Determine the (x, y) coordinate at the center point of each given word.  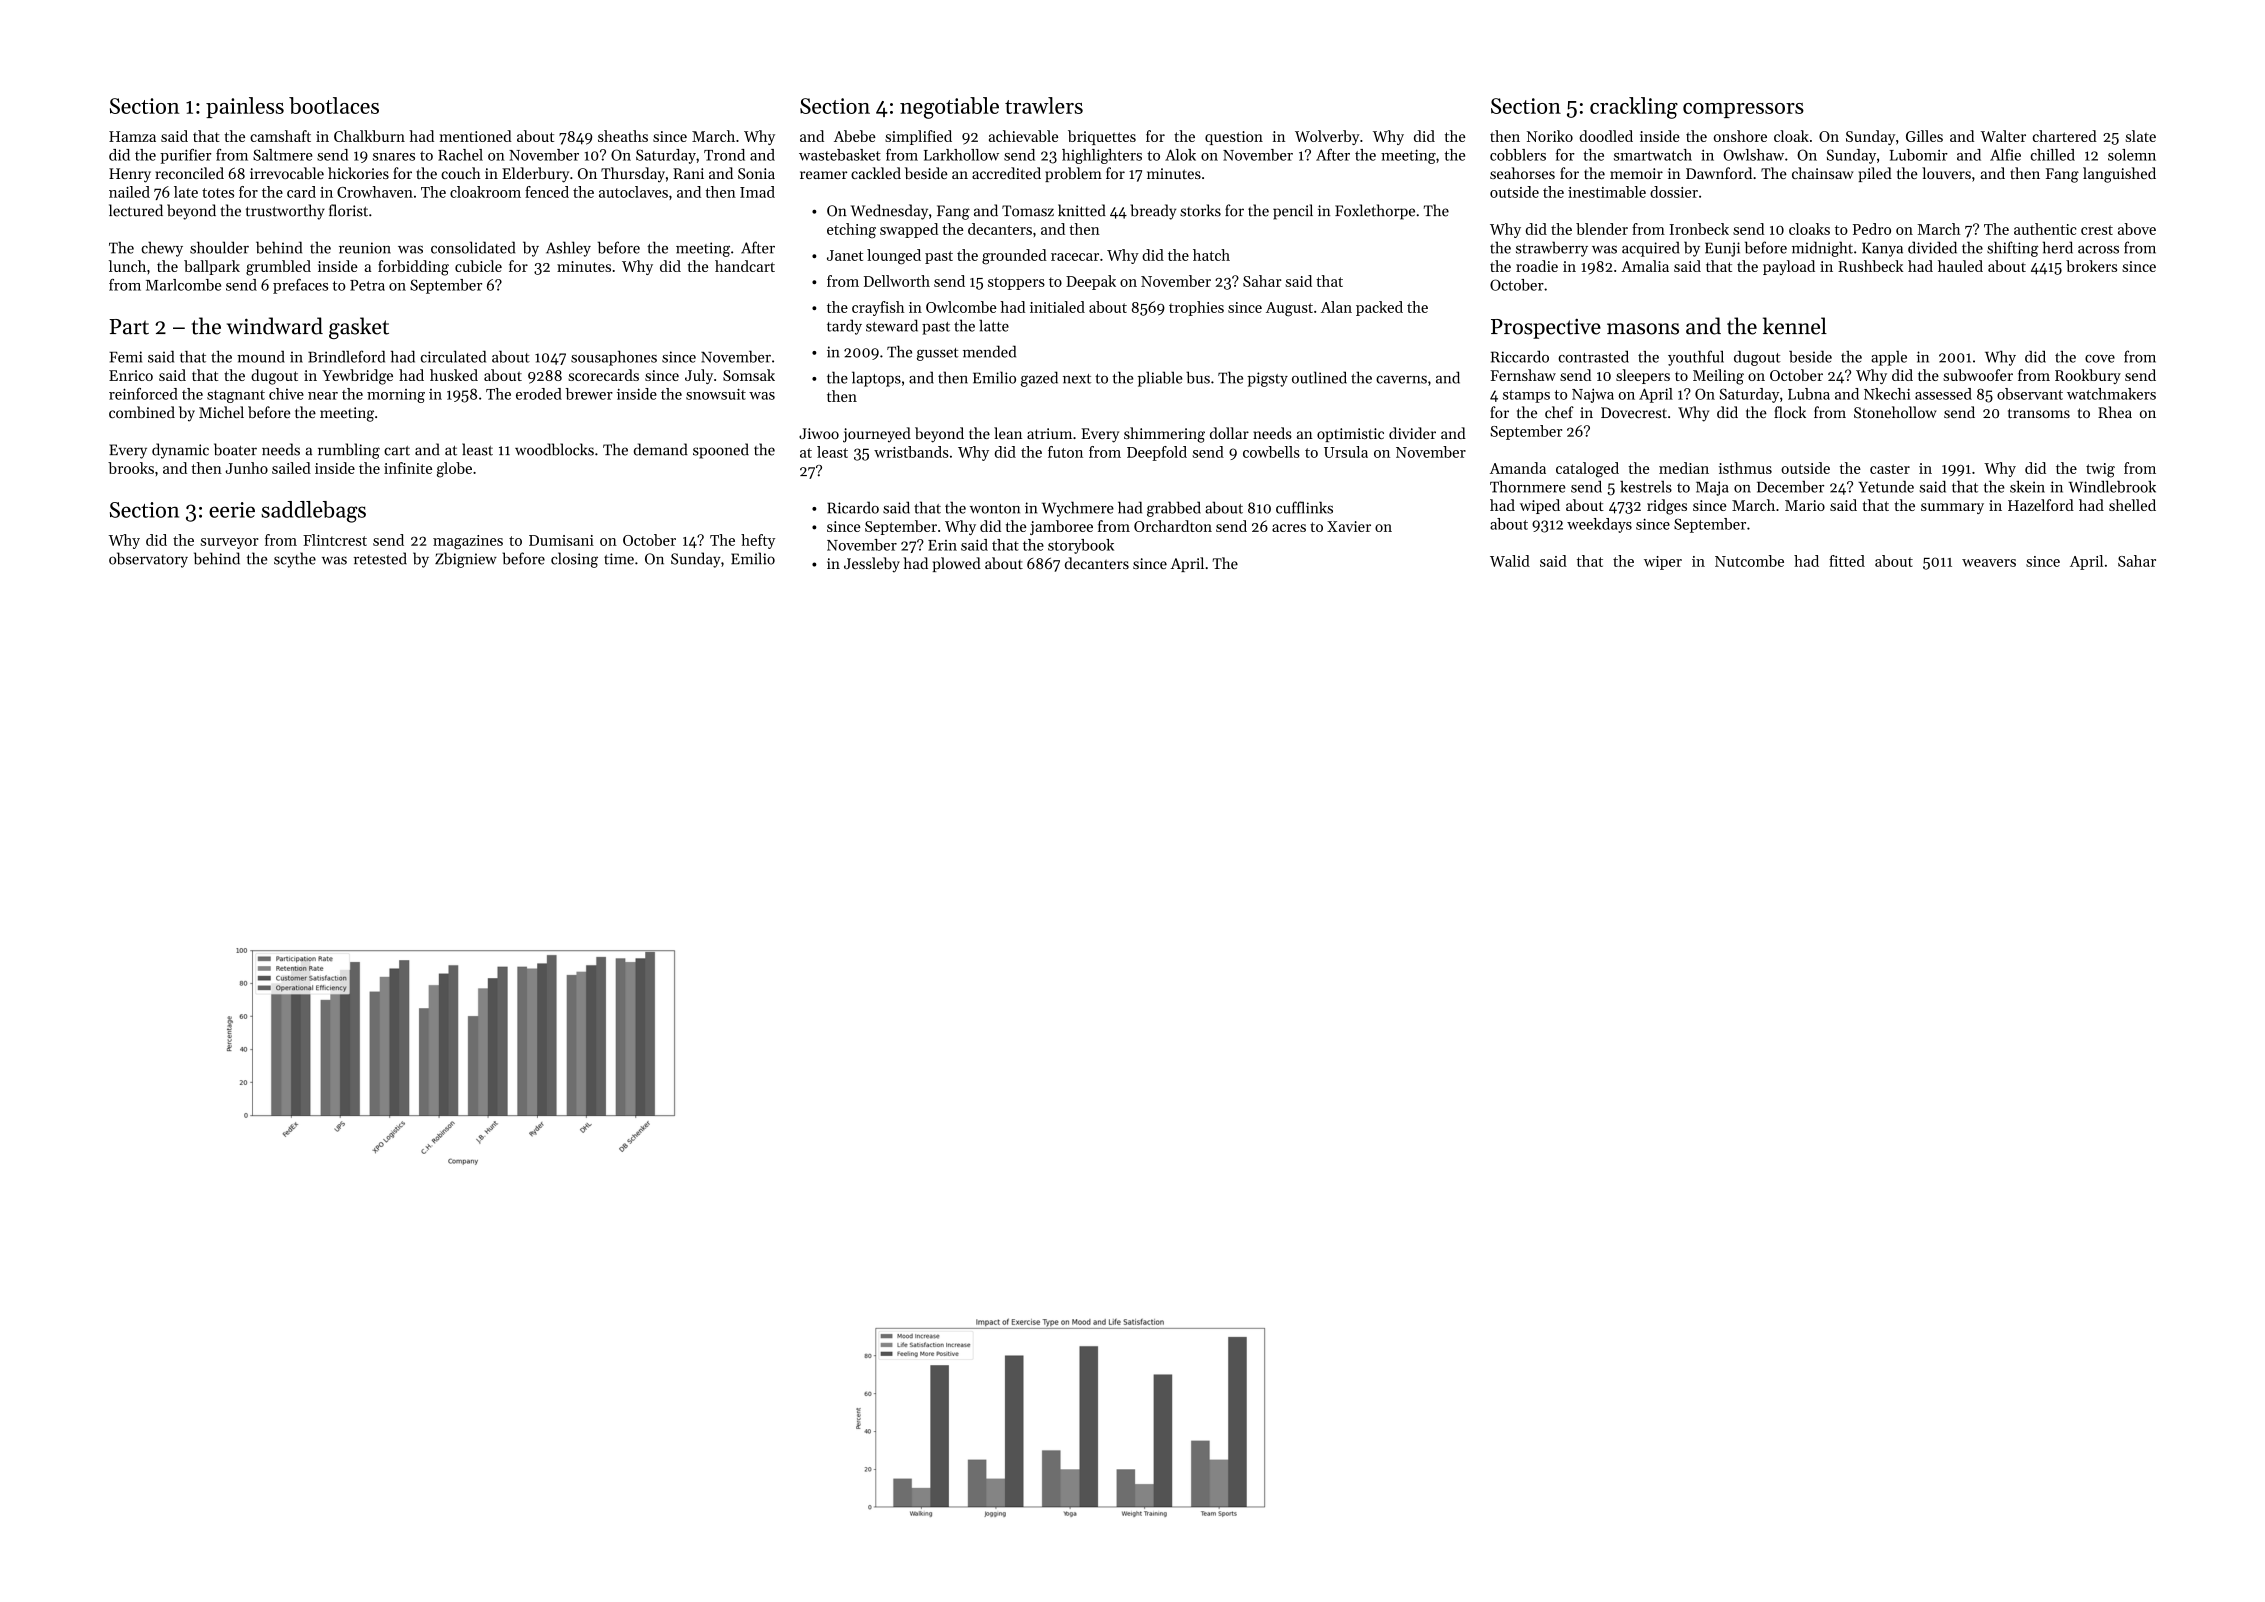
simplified (918, 137)
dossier (1674, 192)
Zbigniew (466, 560)
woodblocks (554, 449)
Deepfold (1157, 453)
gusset (938, 354)
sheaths (623, 136)
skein (2027, 487)
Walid (1510, 561)
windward (275, 326)
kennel (1795, 326)
